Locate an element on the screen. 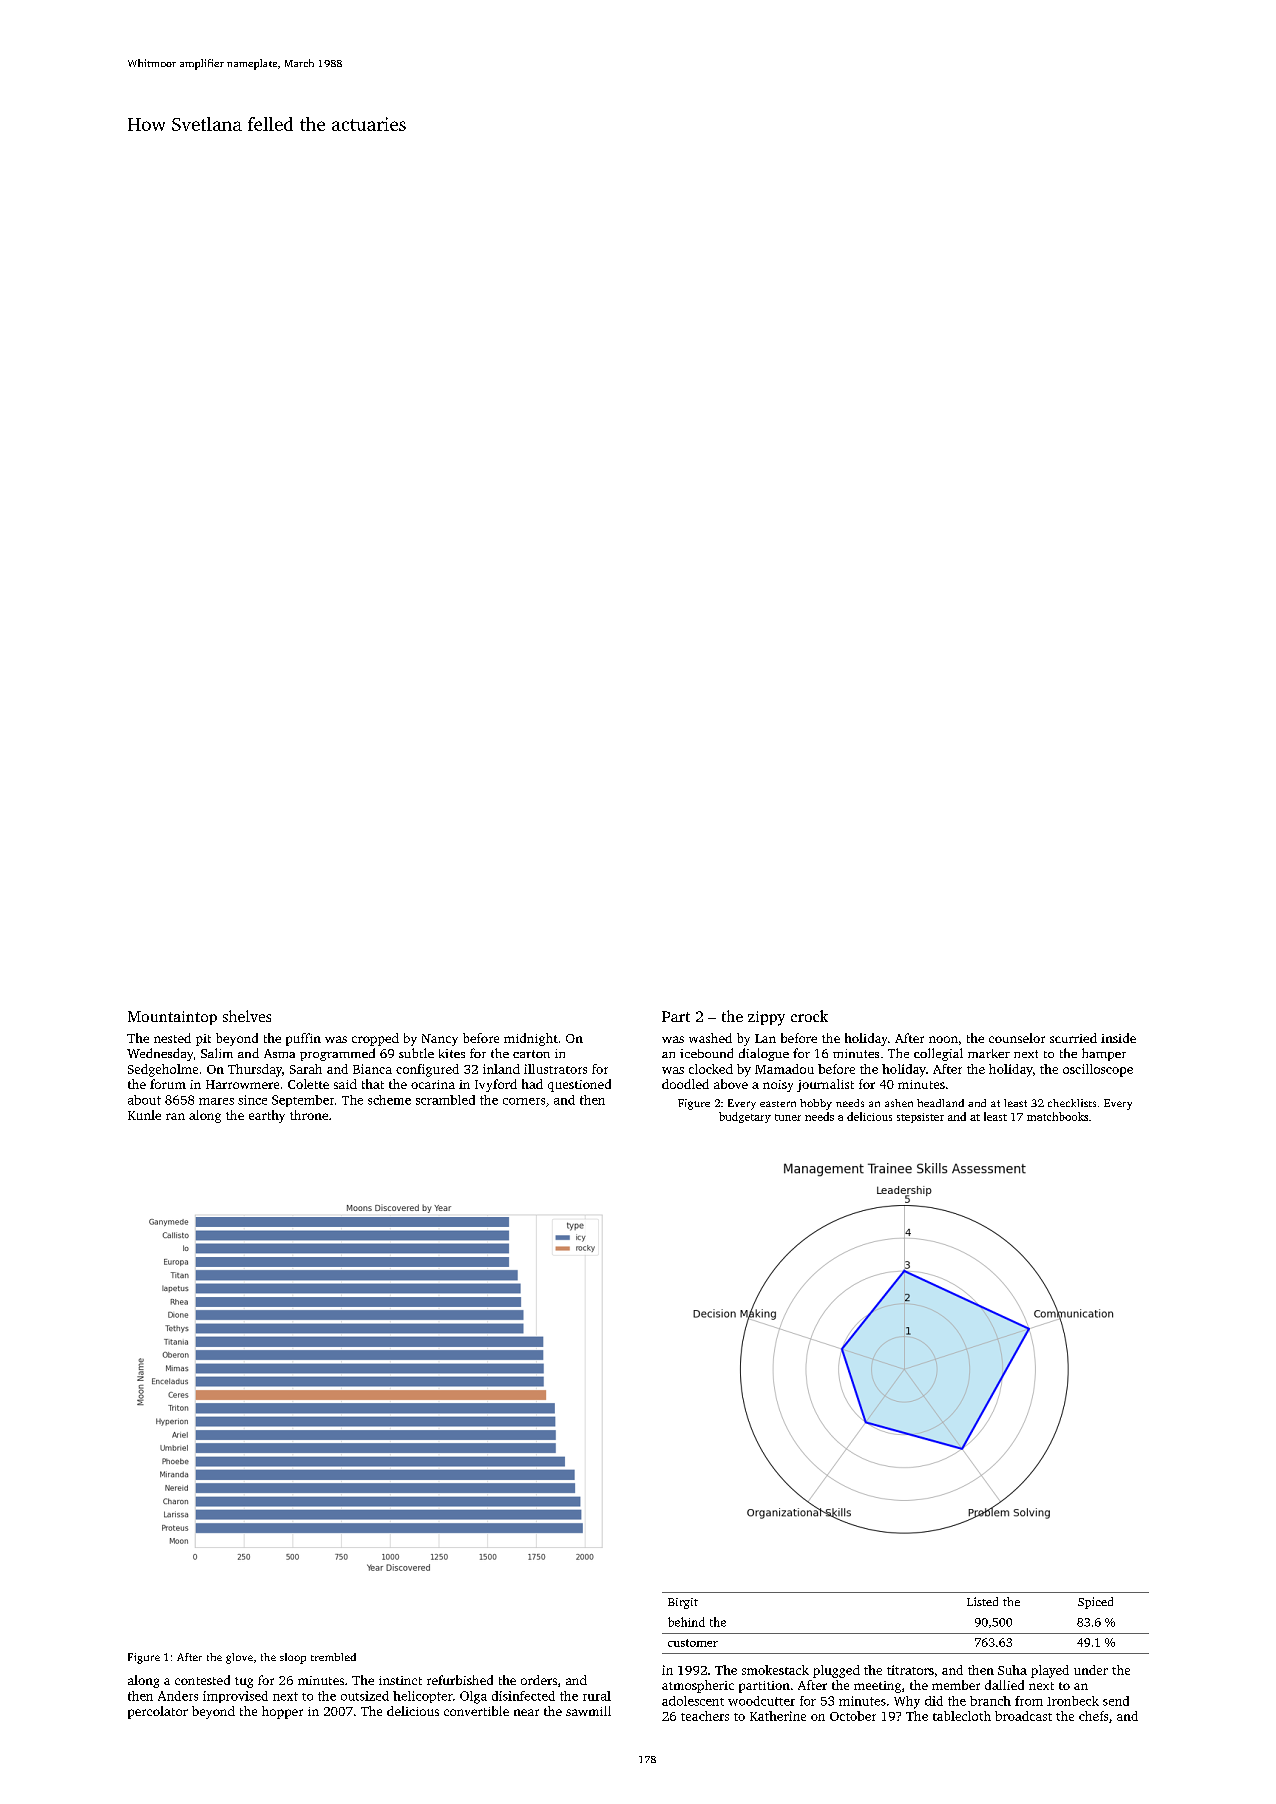 The height and width of the screenshot is (1804, 1276). shelves is located at coordinates (247, 1016).
